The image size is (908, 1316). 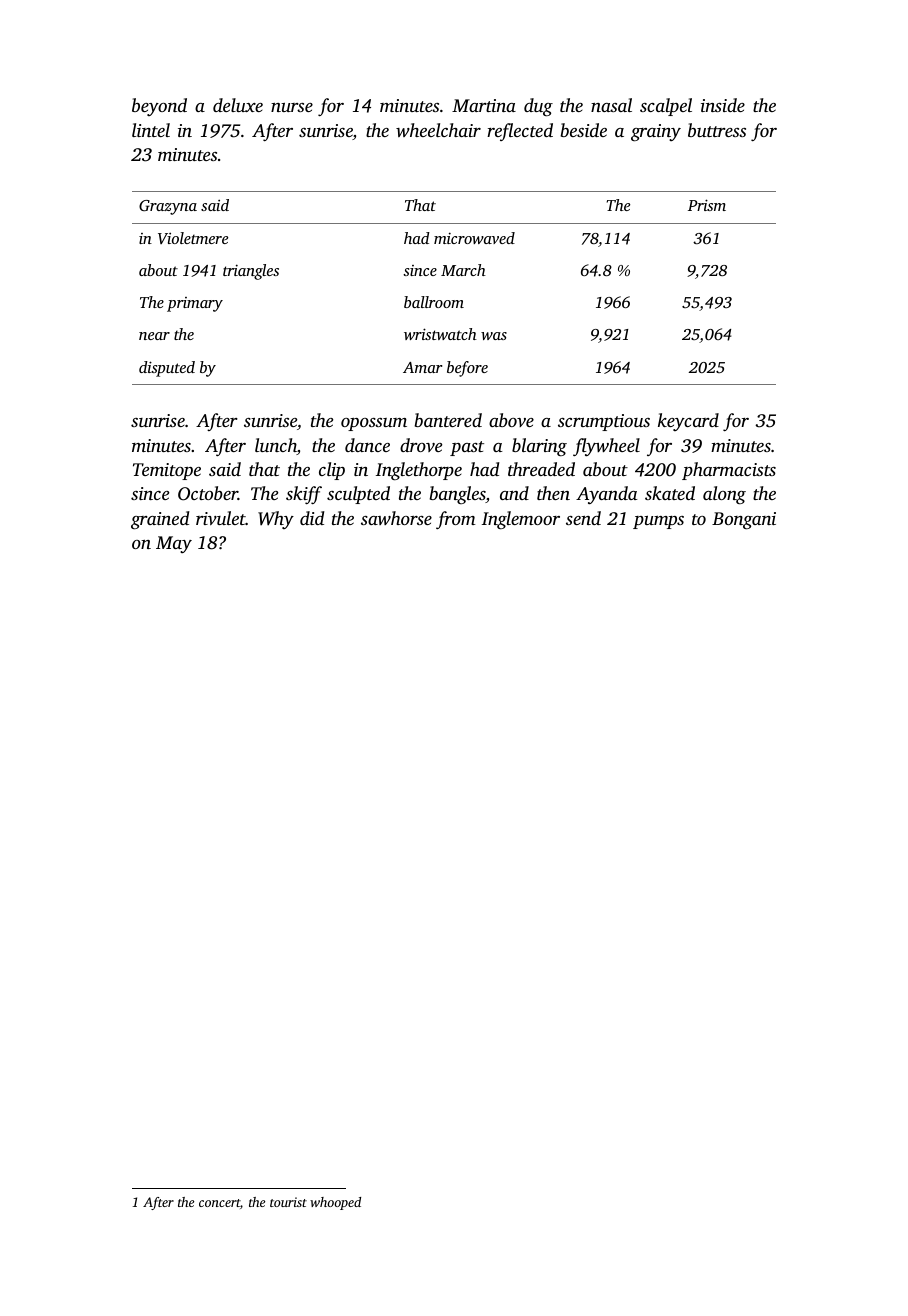 What do you see at coordinates (167, 471) in the screenshot?
I see `Temitope` at bounding box center [167, 471].
